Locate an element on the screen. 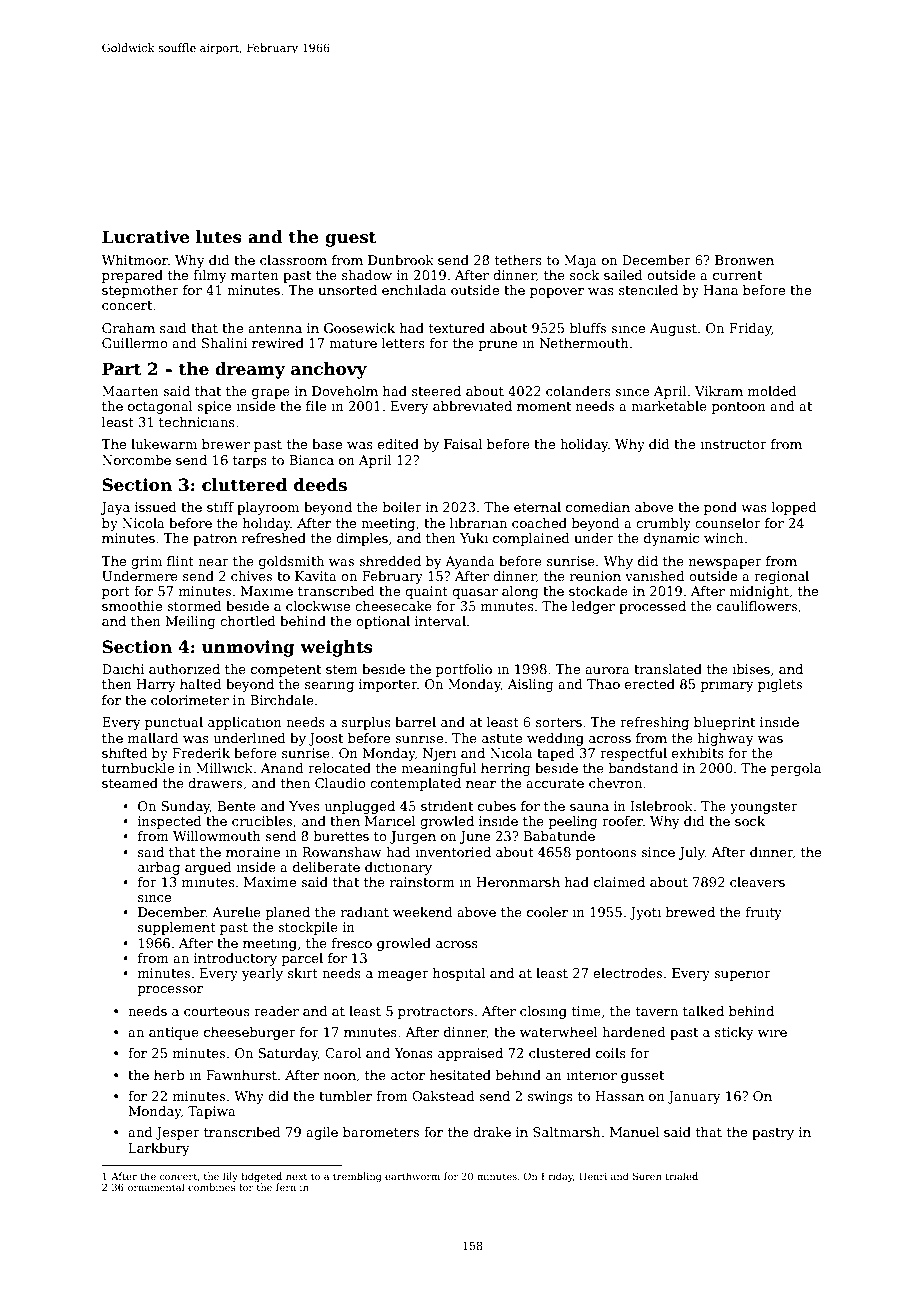  letters is located at coordinates (403, 343).
